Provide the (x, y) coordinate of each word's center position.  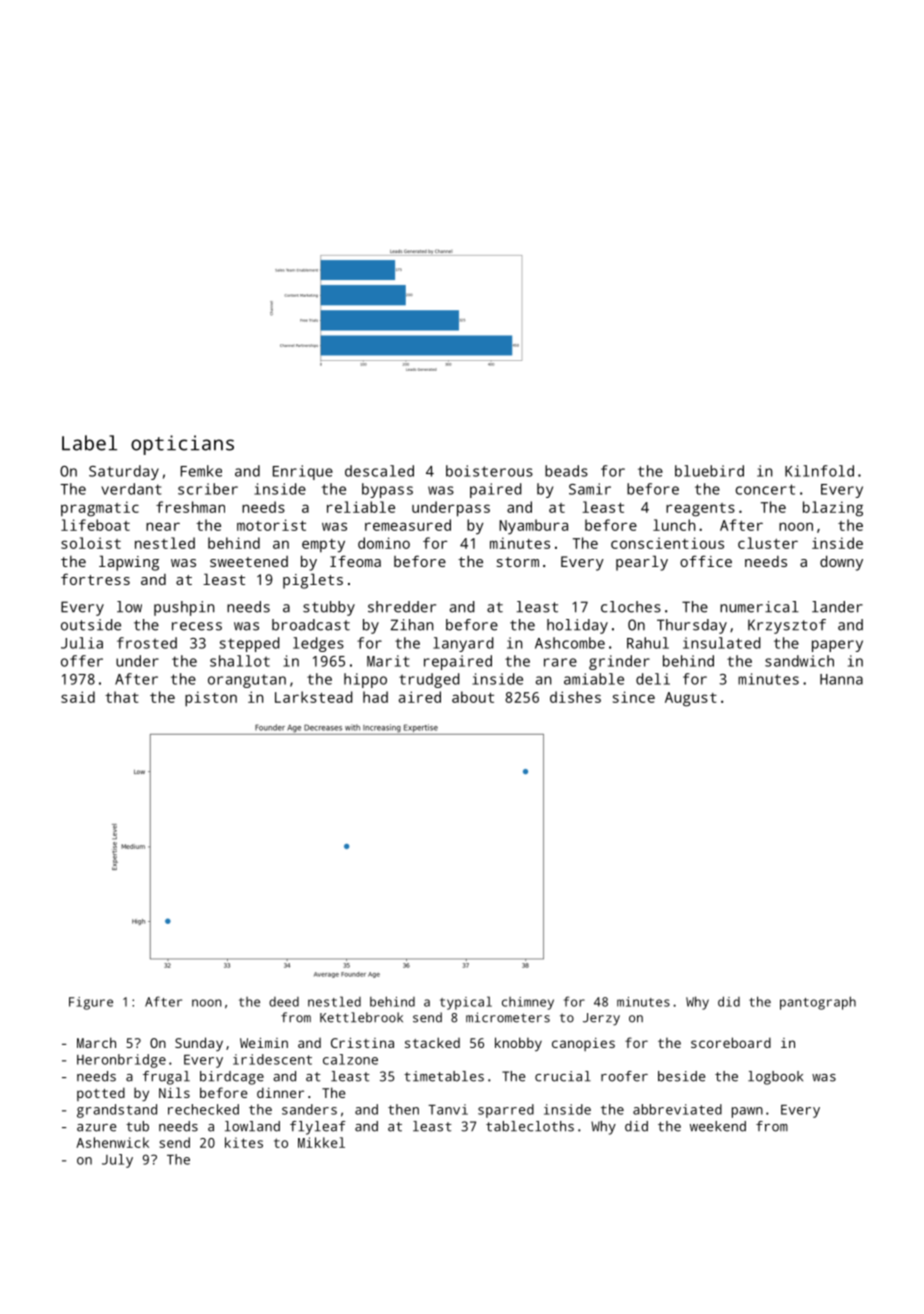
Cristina (362, 1043)
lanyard (463, 644)
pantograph (818, 1003)
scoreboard (731, 1042)
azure (96, 1128)
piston (211, 699)
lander (837, 607)
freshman (190, 507)
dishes (575, 697)
